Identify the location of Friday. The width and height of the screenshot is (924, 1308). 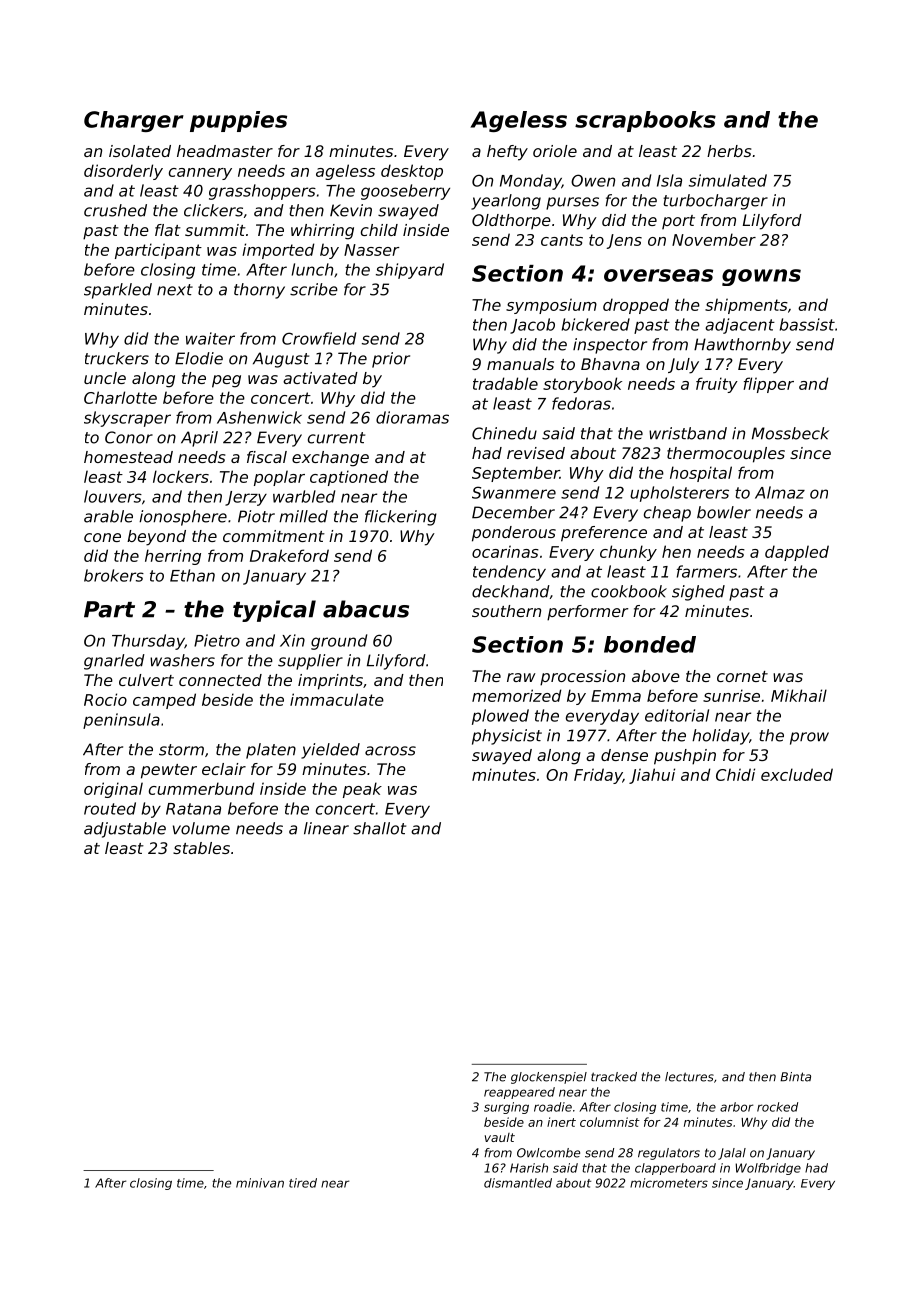
(598, 776).
